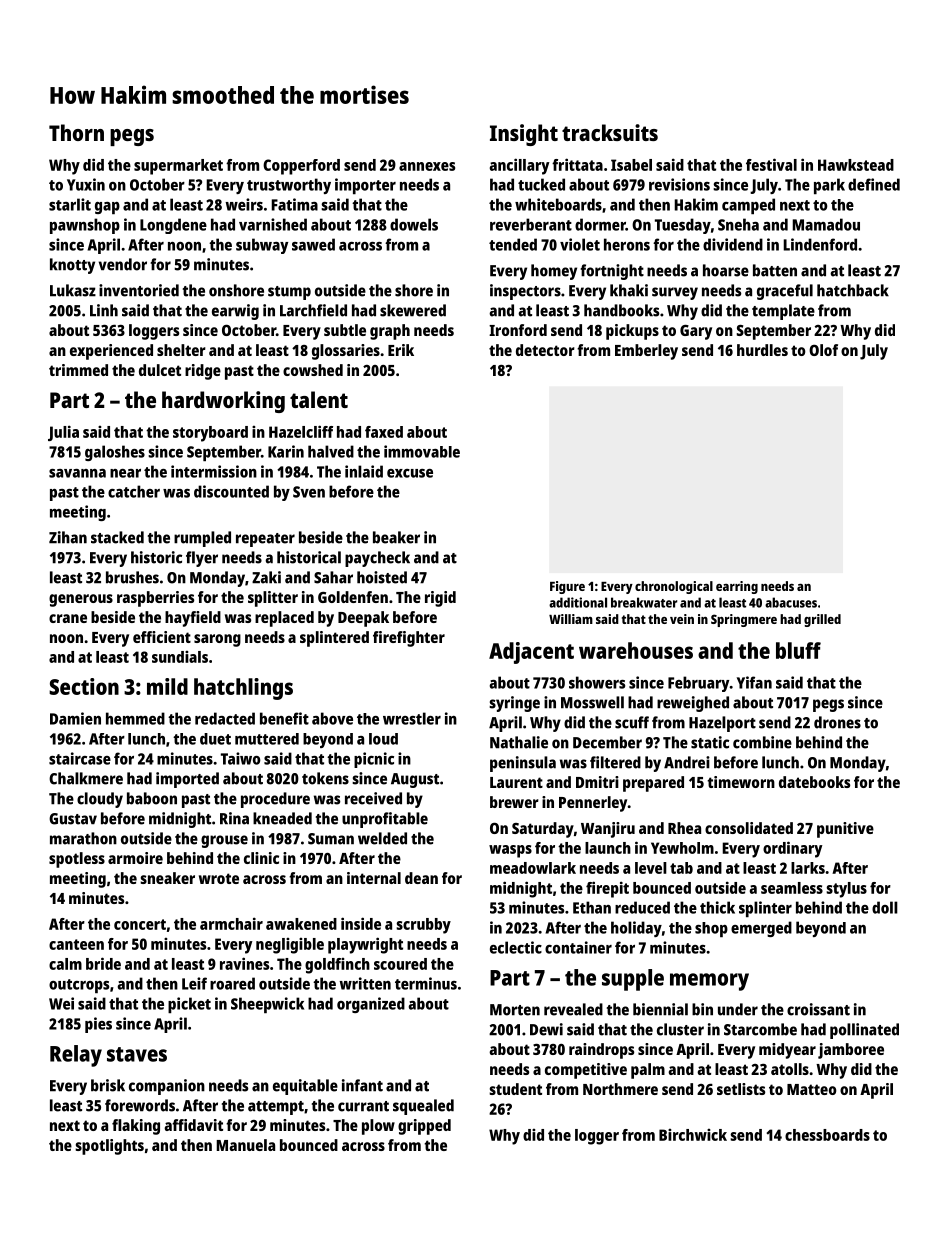 The image size is (952, 1233). I want to click on batten, so click(775, 270).
